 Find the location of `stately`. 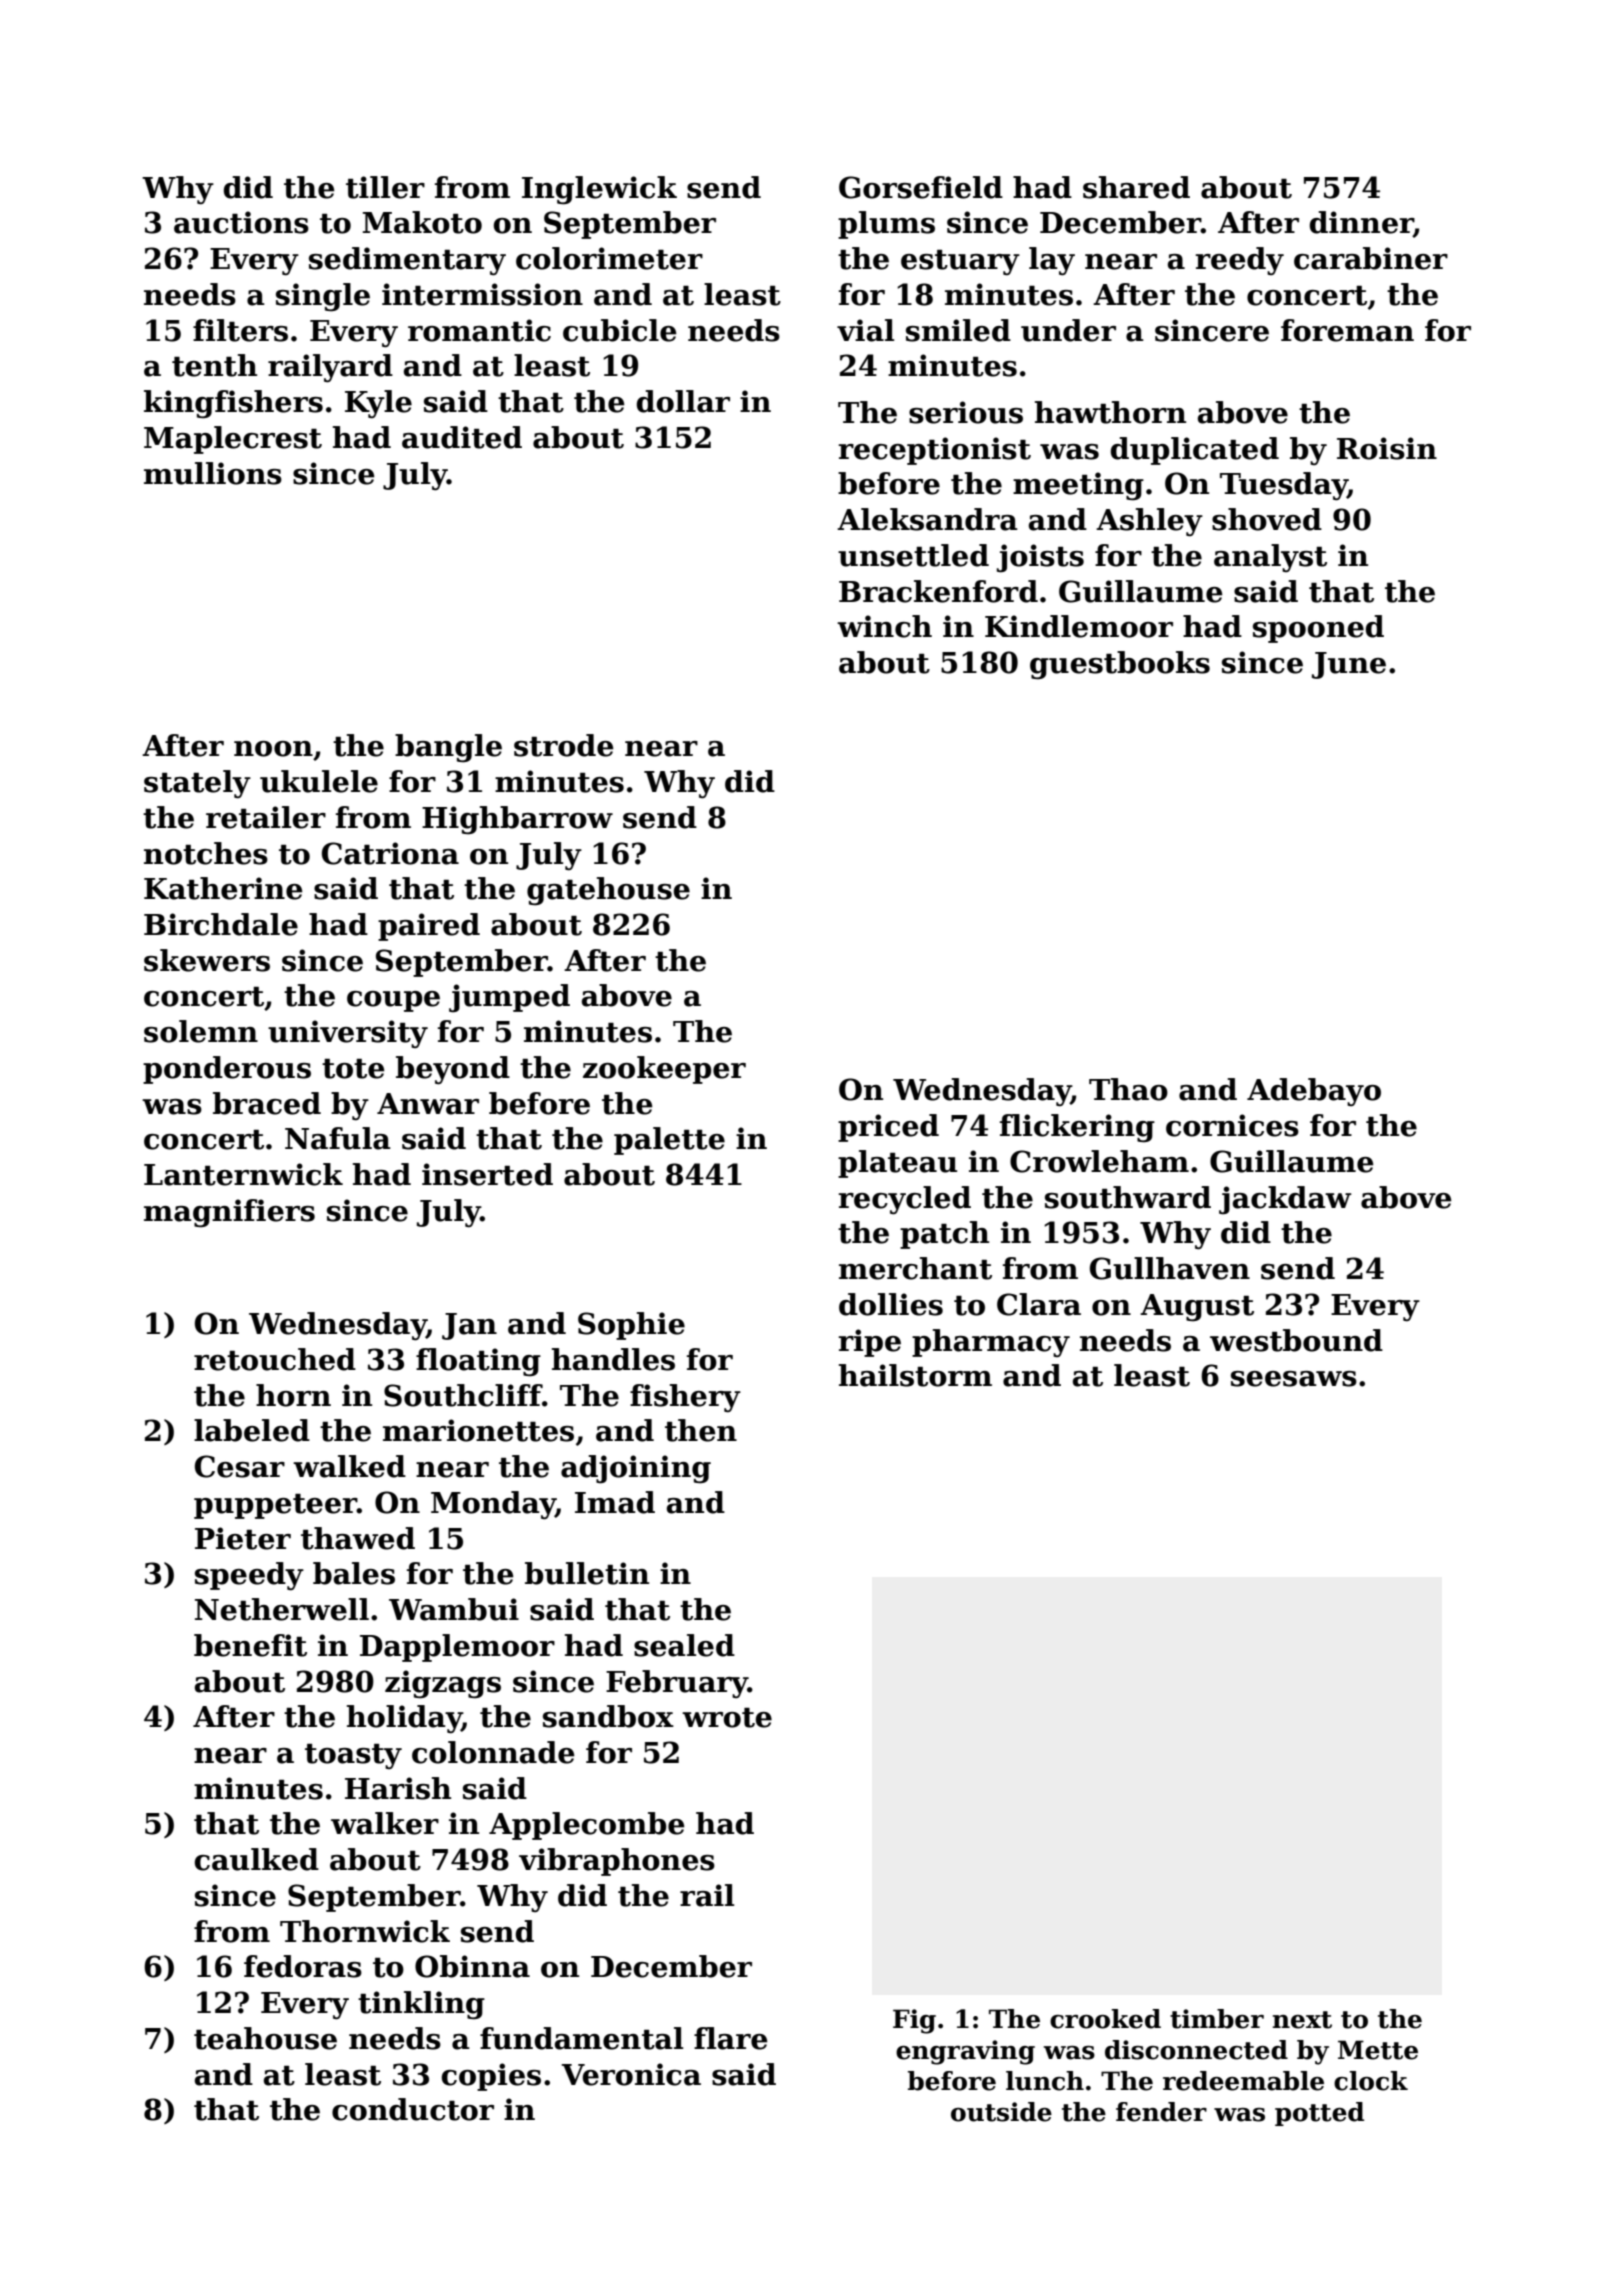

stately is located at coordinates (197, 784).
